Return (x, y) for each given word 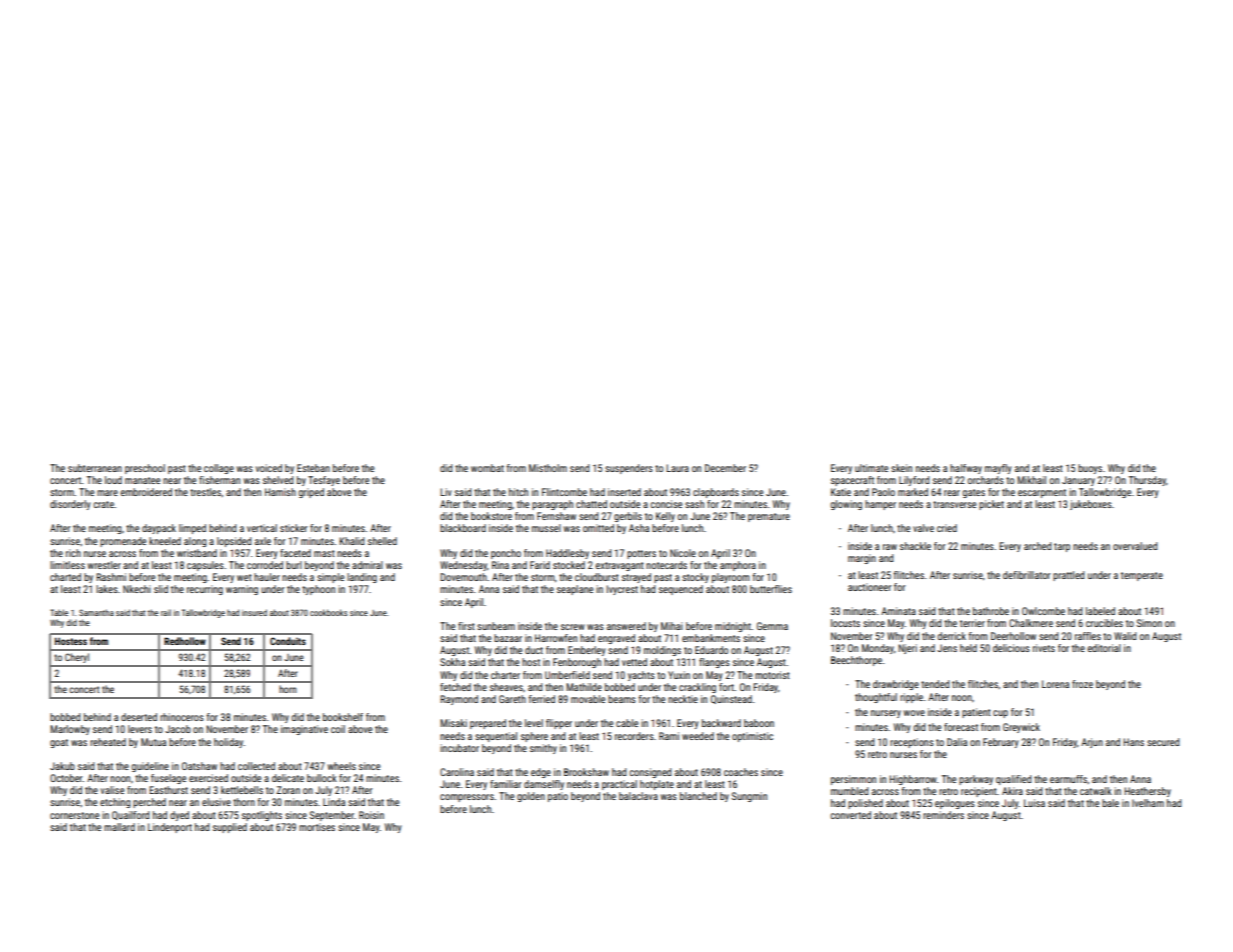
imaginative (304, 730)
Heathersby (1147, 792)
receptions (912, 743)
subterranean (95, 468)
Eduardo (711, 650)
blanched (698, 796)
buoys (1090, 469)
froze (1082, 684)
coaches (741, 772)
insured (254, 612)
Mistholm (548, 468)
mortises (317, 827)
